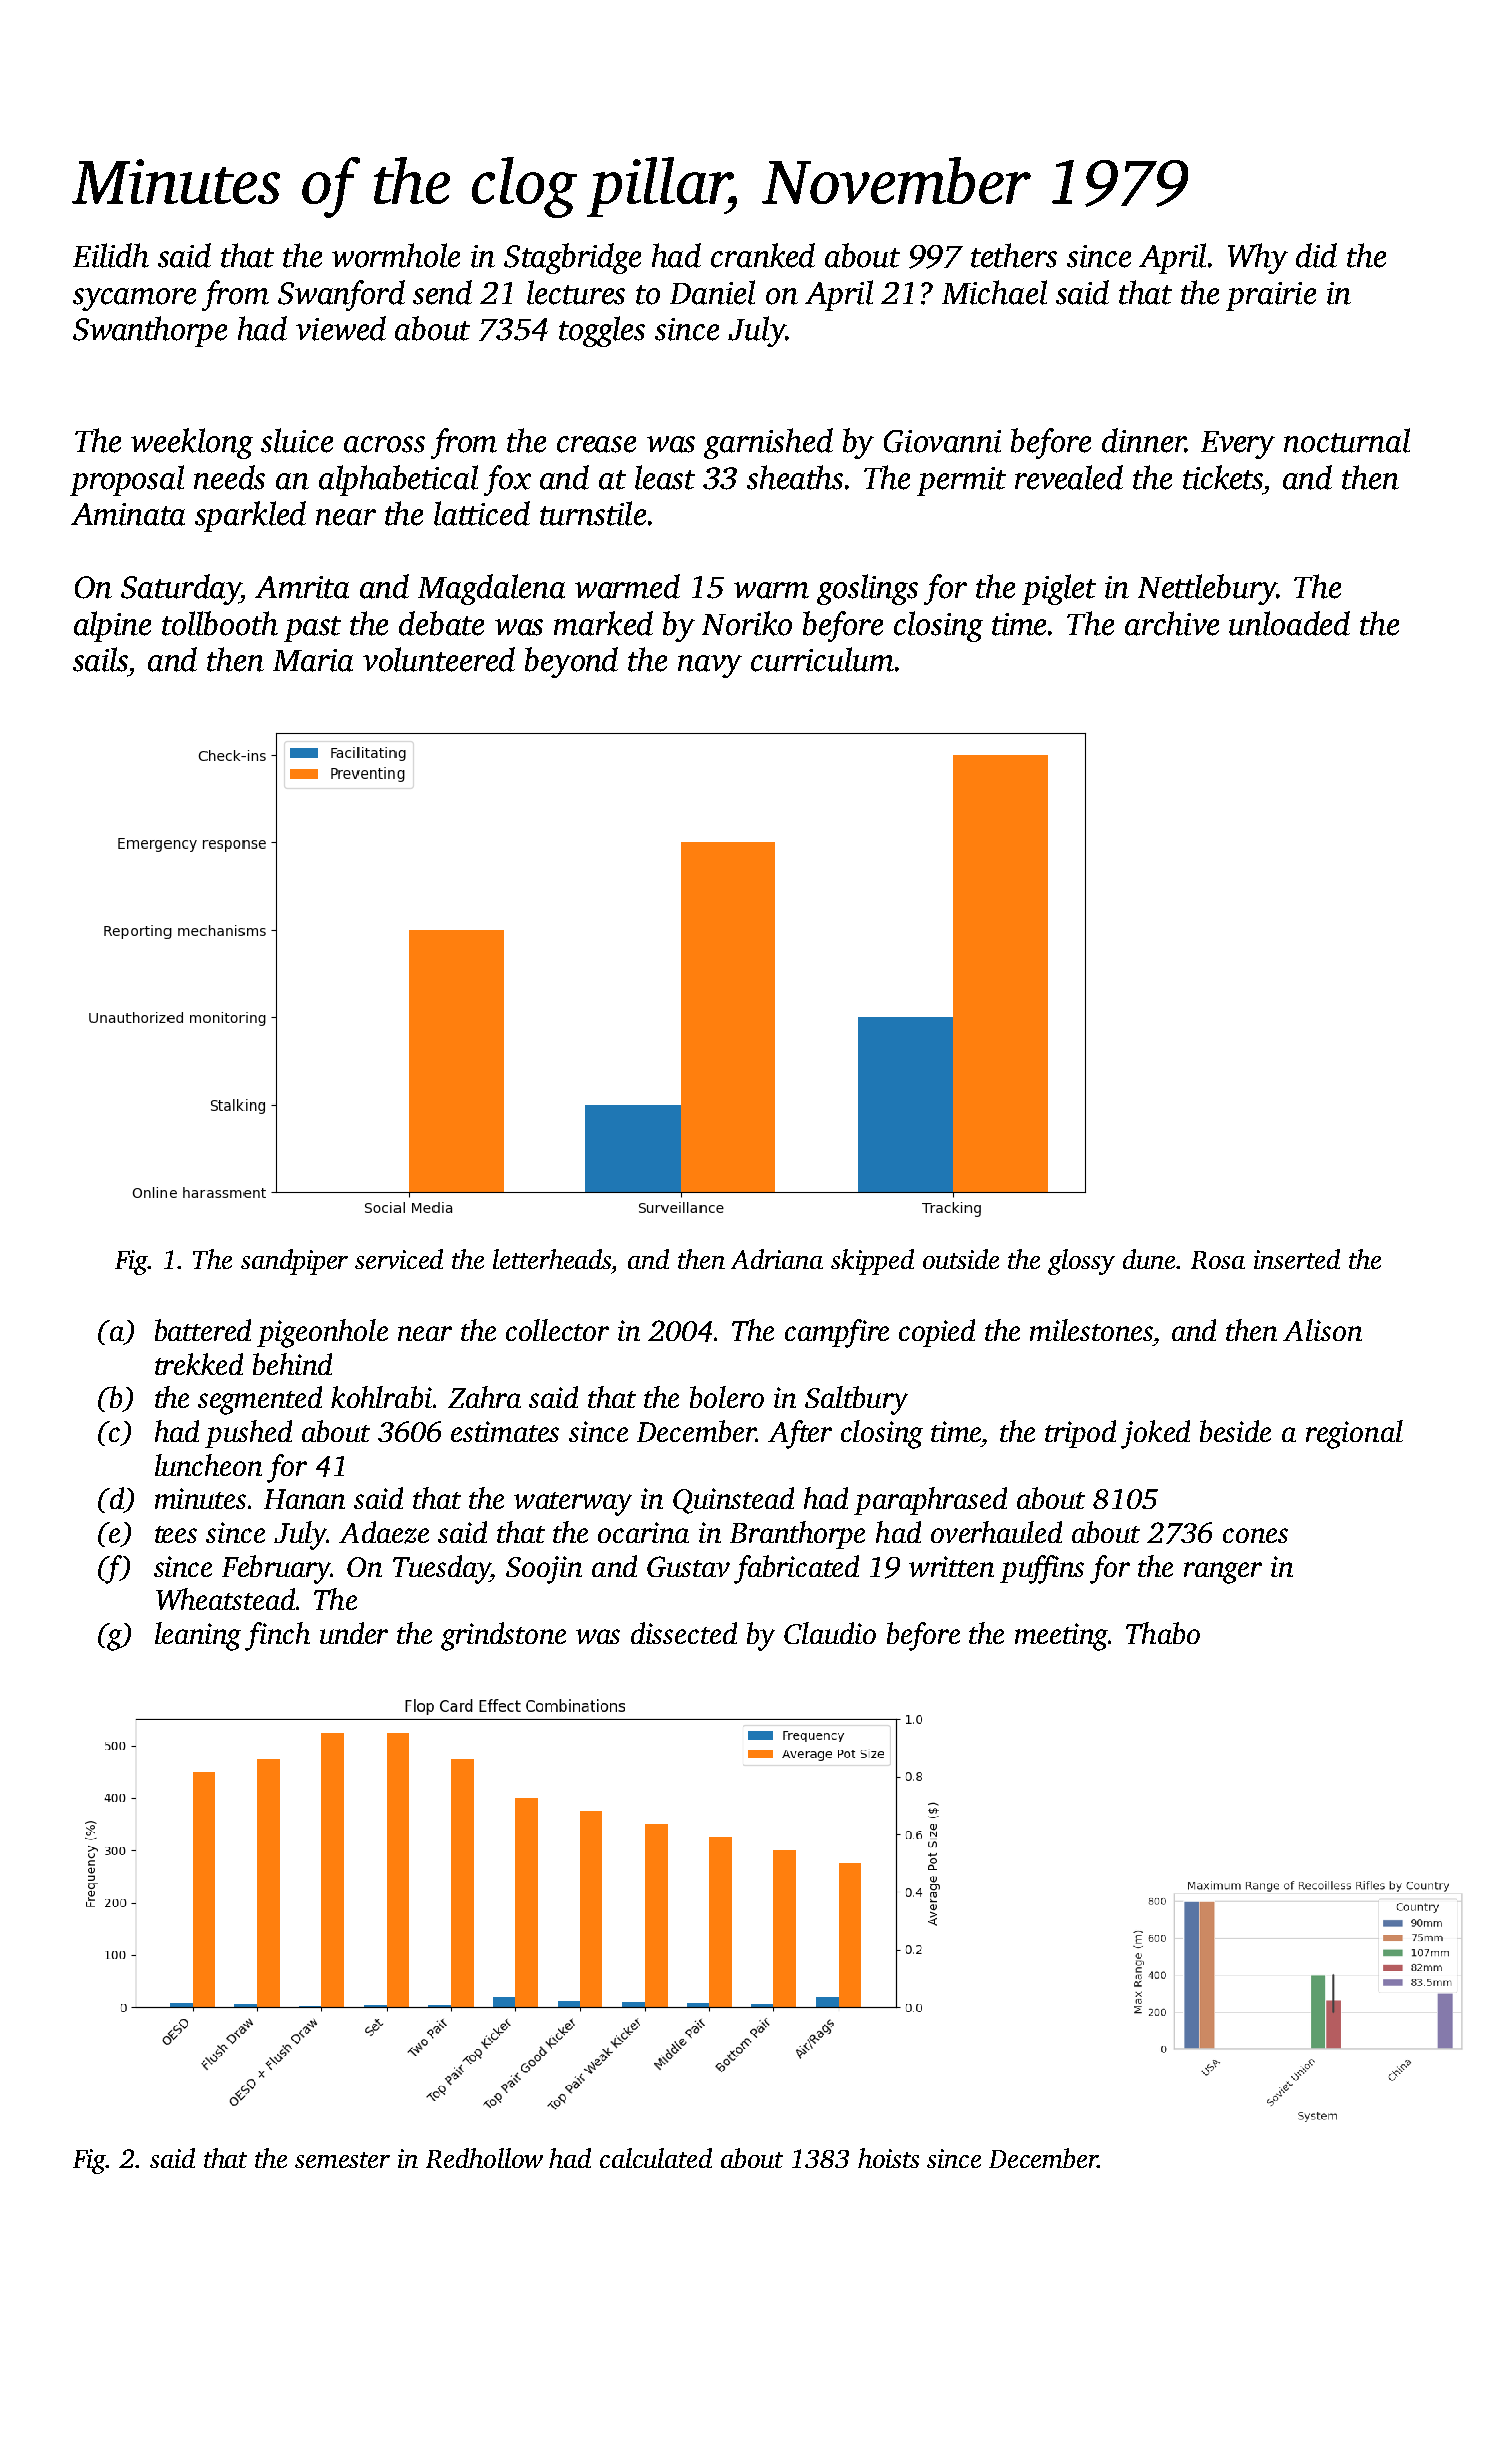  I want to click on meeting, so click(1061, 1637).
